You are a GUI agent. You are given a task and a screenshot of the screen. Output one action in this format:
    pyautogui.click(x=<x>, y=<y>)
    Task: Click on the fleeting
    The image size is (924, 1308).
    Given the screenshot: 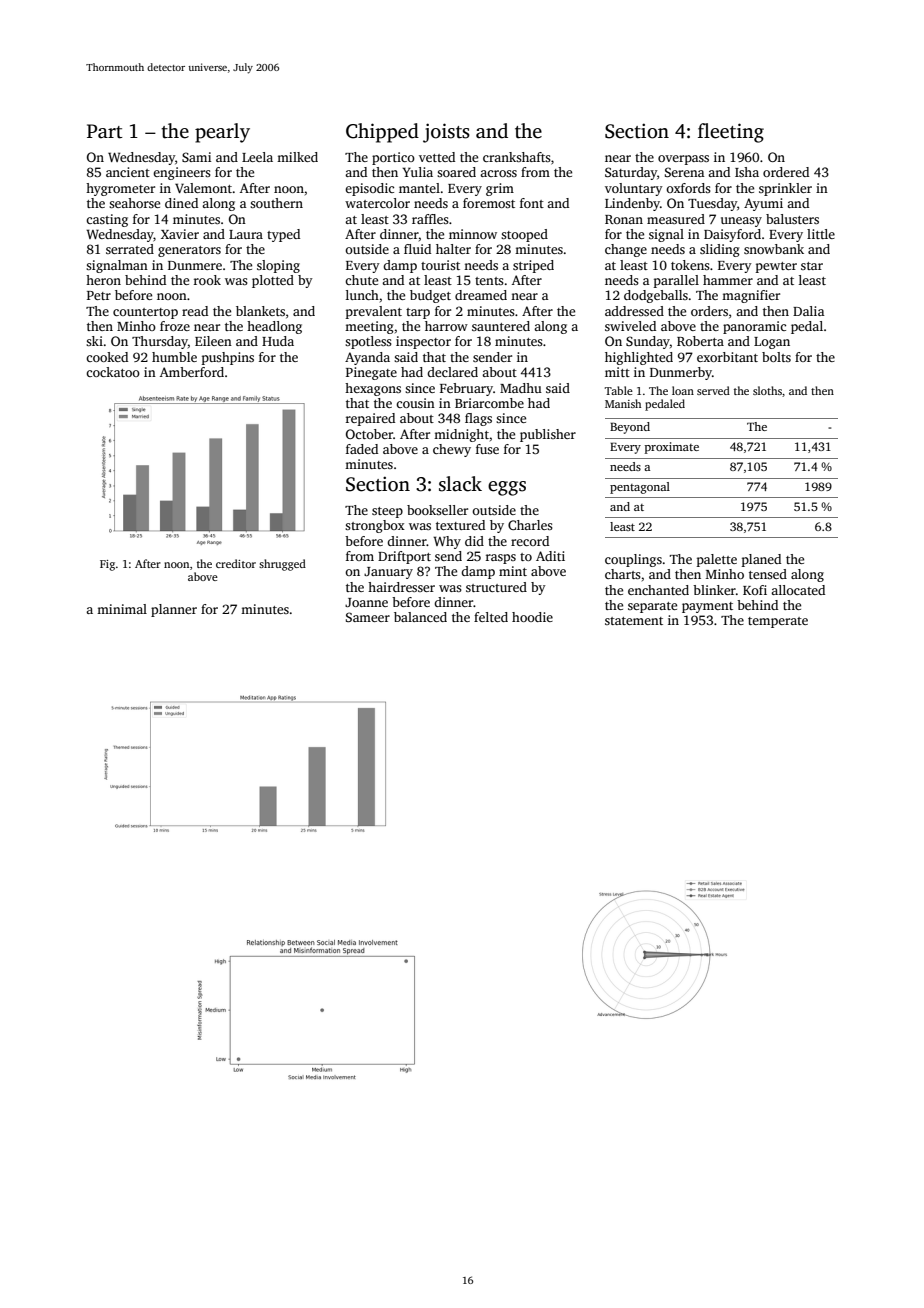 What is the action you would take?
    pyautogui.click(x=731, y=133)
